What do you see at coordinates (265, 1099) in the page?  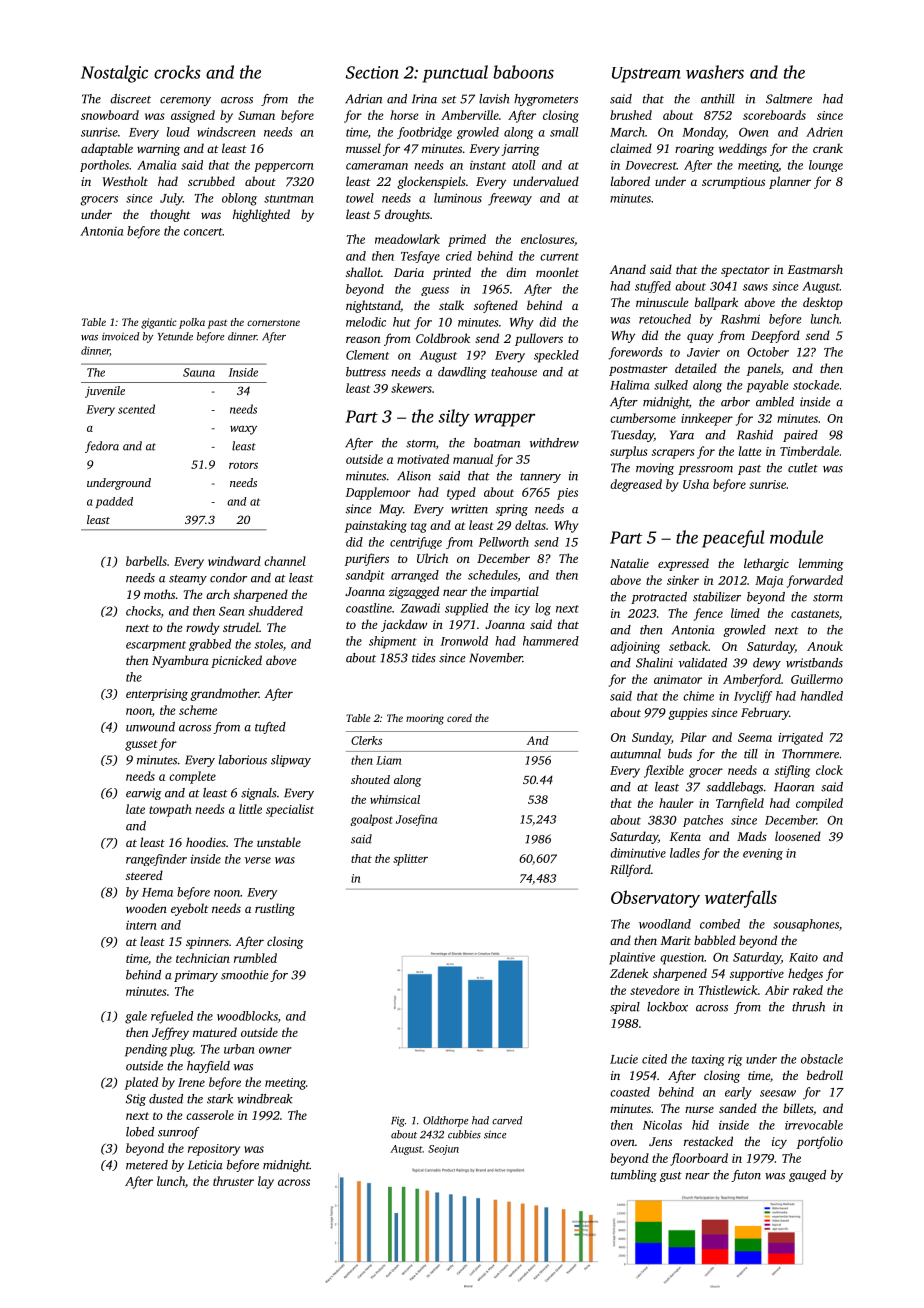 I see `windbreak` at bounding box center [265, 1099].
